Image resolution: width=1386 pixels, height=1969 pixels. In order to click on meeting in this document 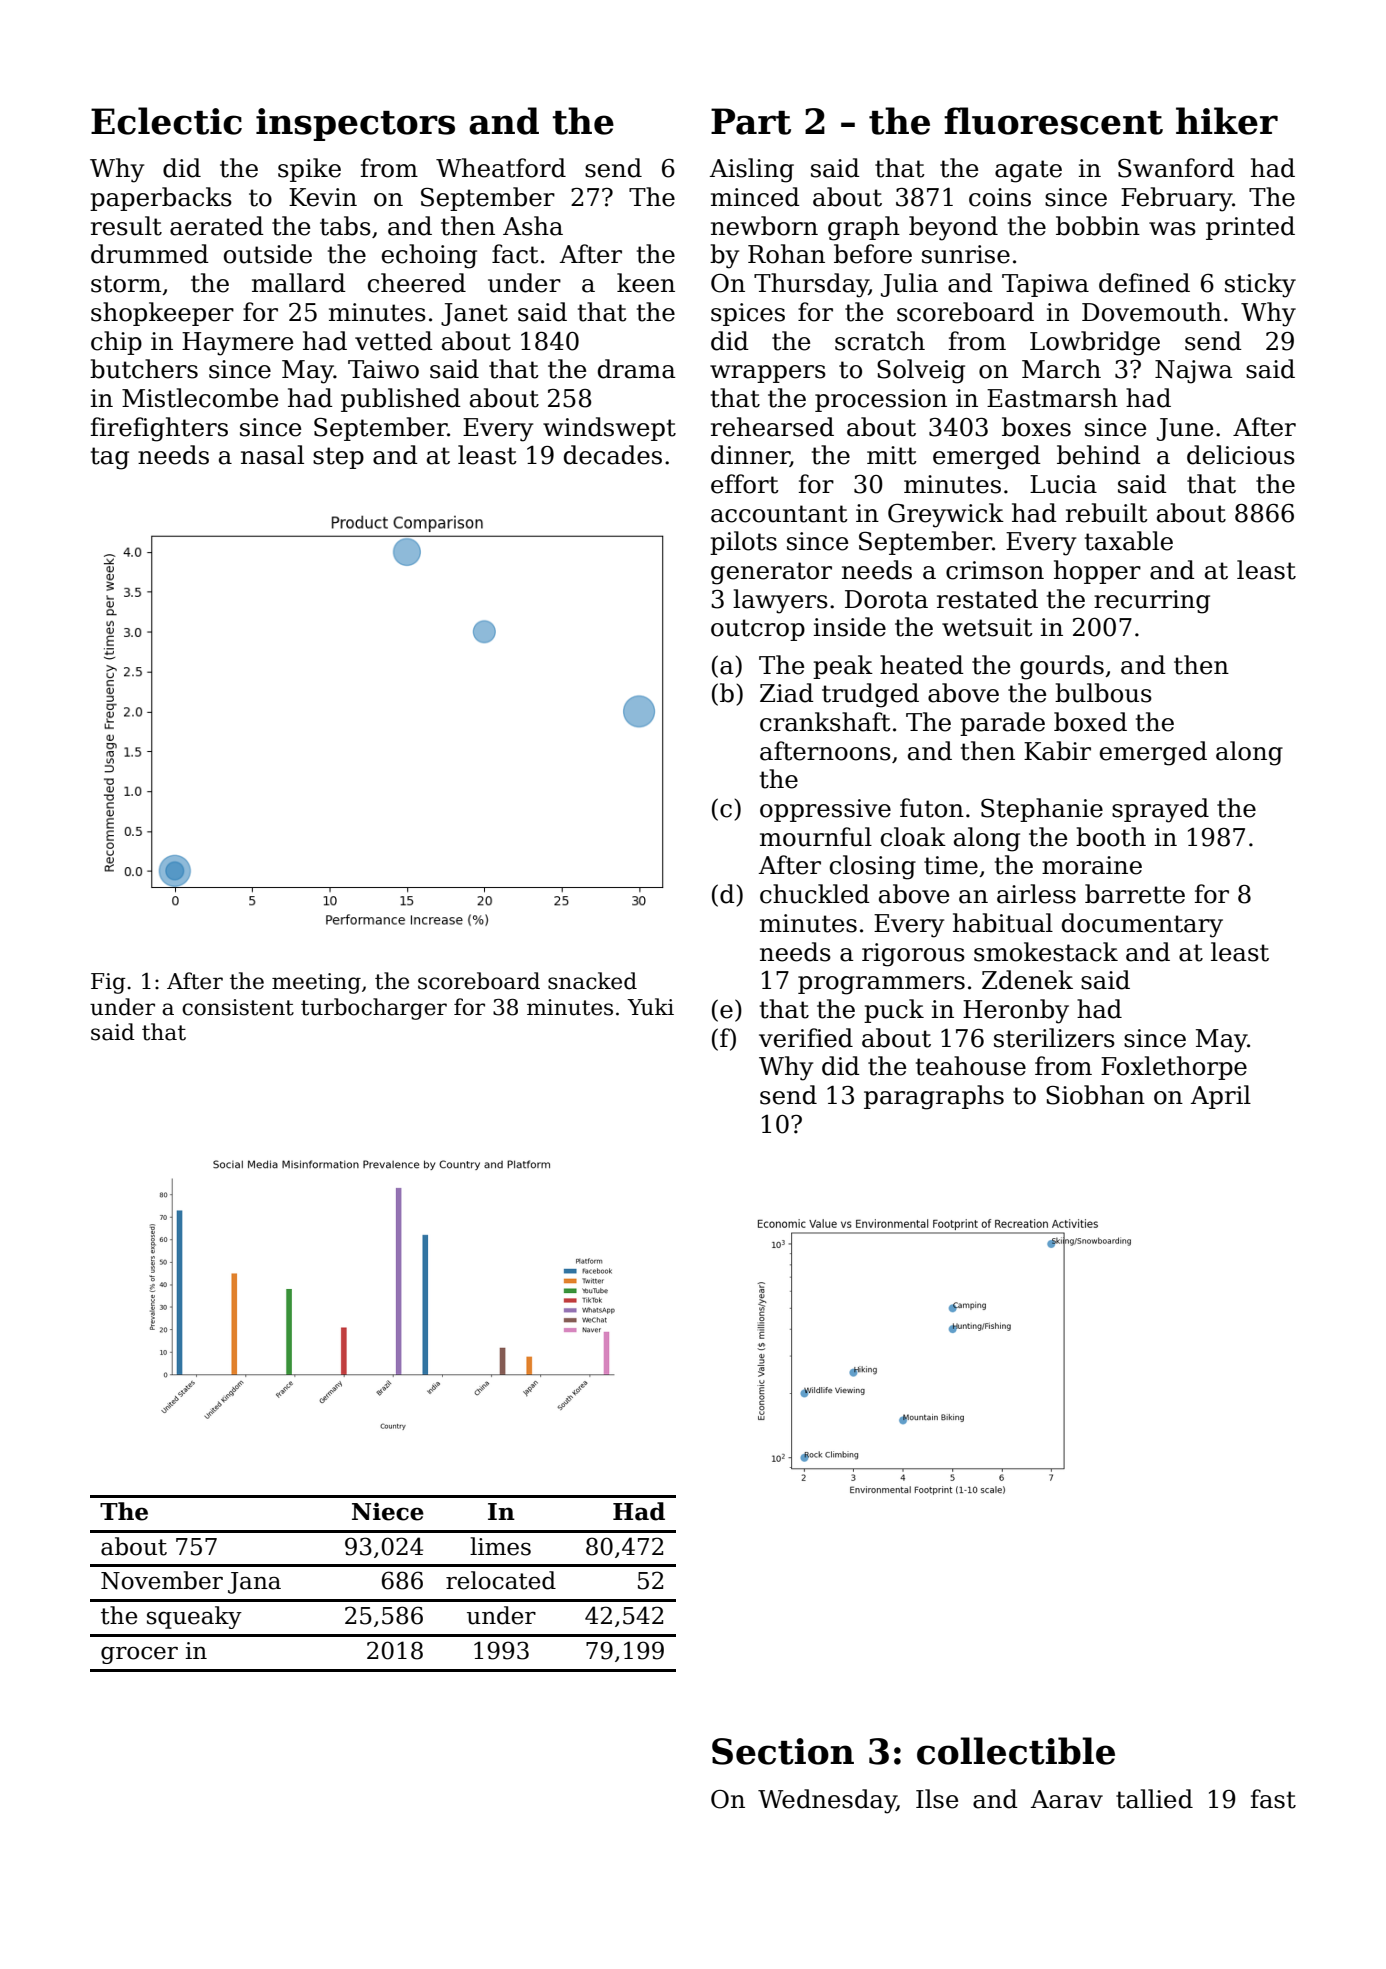, I will do `click(316, 983)`.
